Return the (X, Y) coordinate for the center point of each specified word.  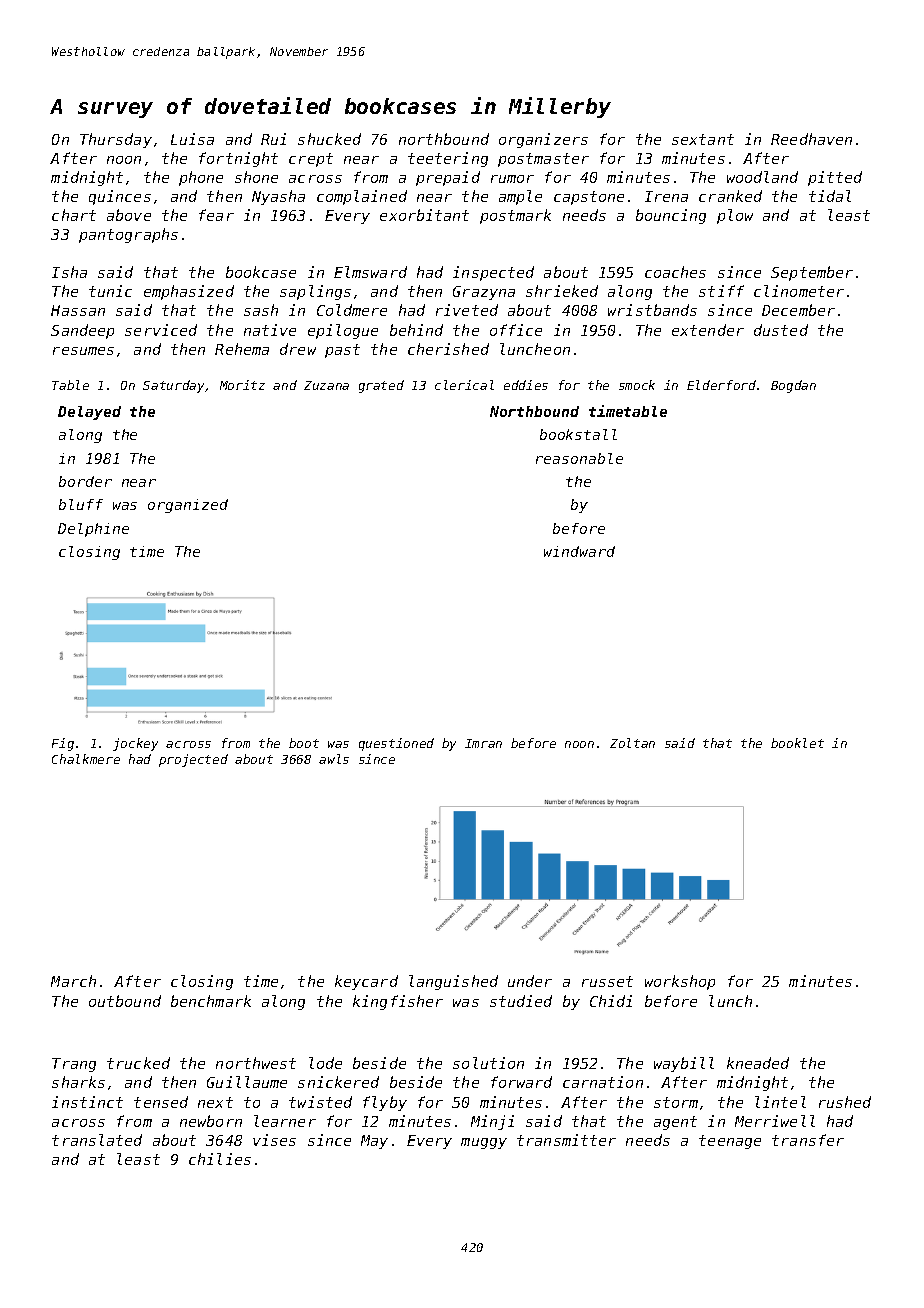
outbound (125, 1001)
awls (334, 759)
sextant (703, 139)
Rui (273, 139)
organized (188, 506)
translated (97, 1140)
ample (520, 197)
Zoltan (632, 743)
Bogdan (793, 386)
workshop (680, 982)
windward (579, 551)
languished (453, 982)
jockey (135, 744)
